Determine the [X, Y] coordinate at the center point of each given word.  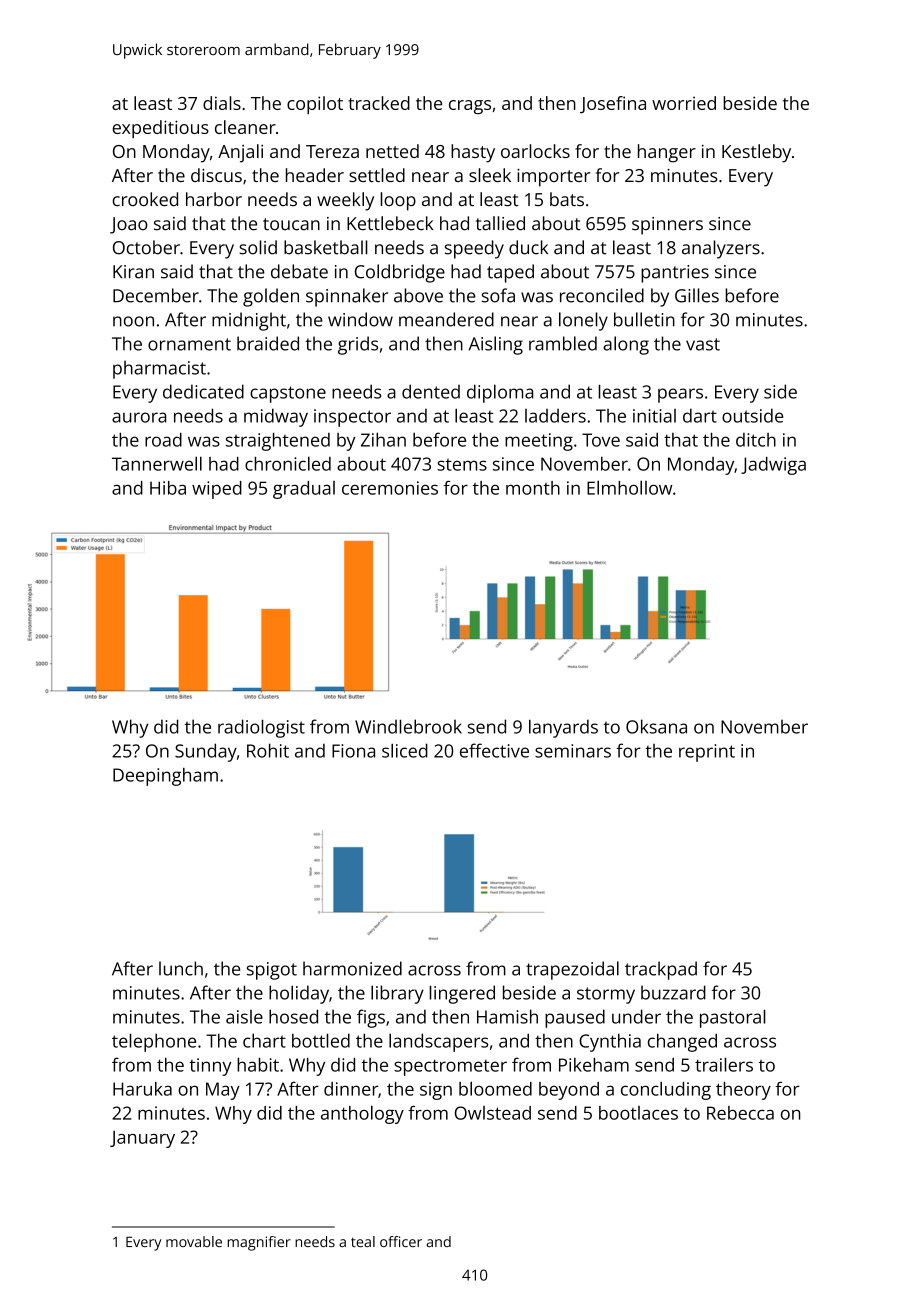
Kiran [133, 272]
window [360, 319]
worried [684, 103]
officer [401, 1241]
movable [194, 1241]
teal [363, 1241]
